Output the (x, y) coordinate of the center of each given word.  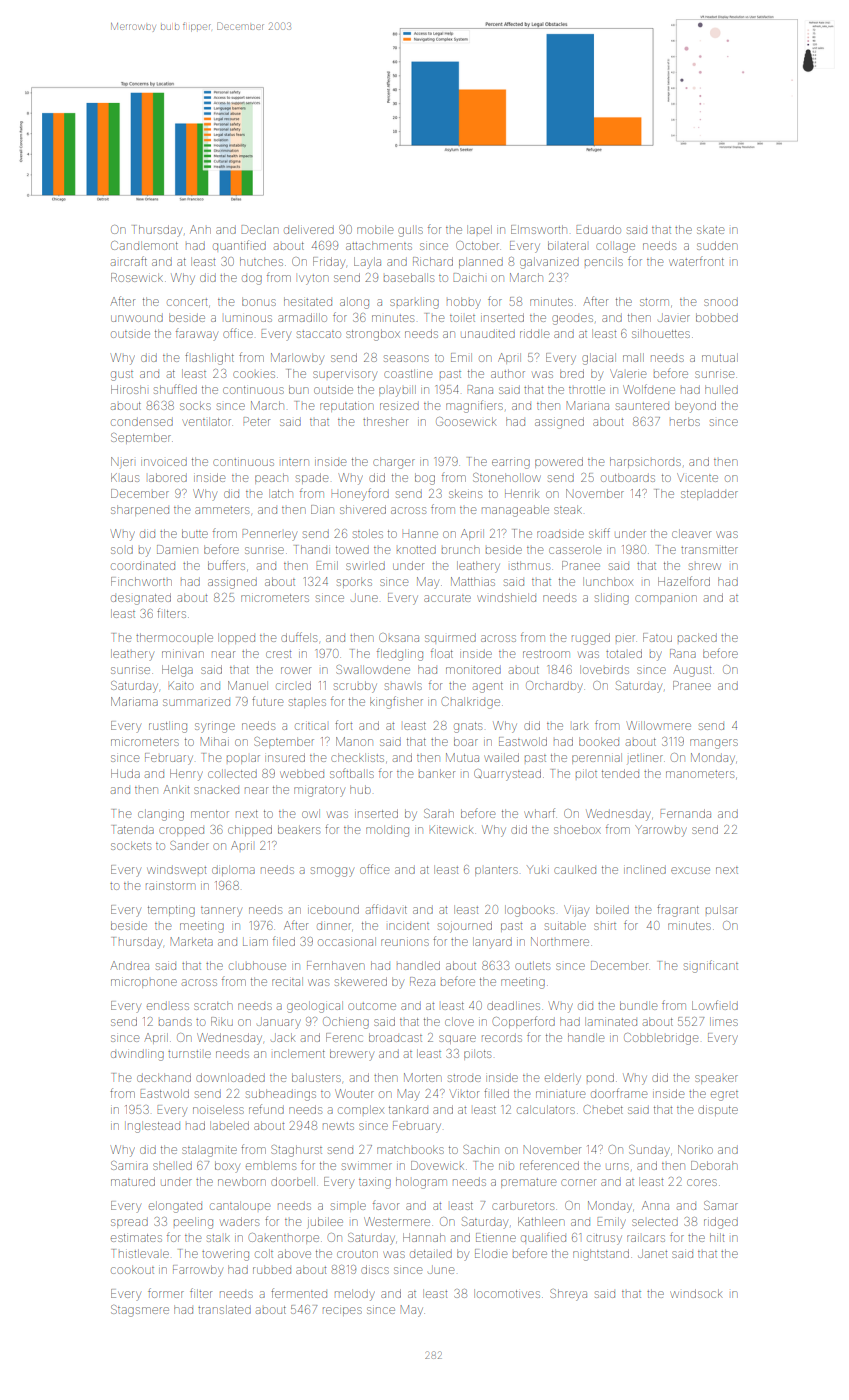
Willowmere (659, 725)
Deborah (714, 1165)
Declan (260, 229)
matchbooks (410, 1149)
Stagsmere (140, 1311)
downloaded (230, 1077)
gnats (468, 727)
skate (710, 229)
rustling (168, 727)
